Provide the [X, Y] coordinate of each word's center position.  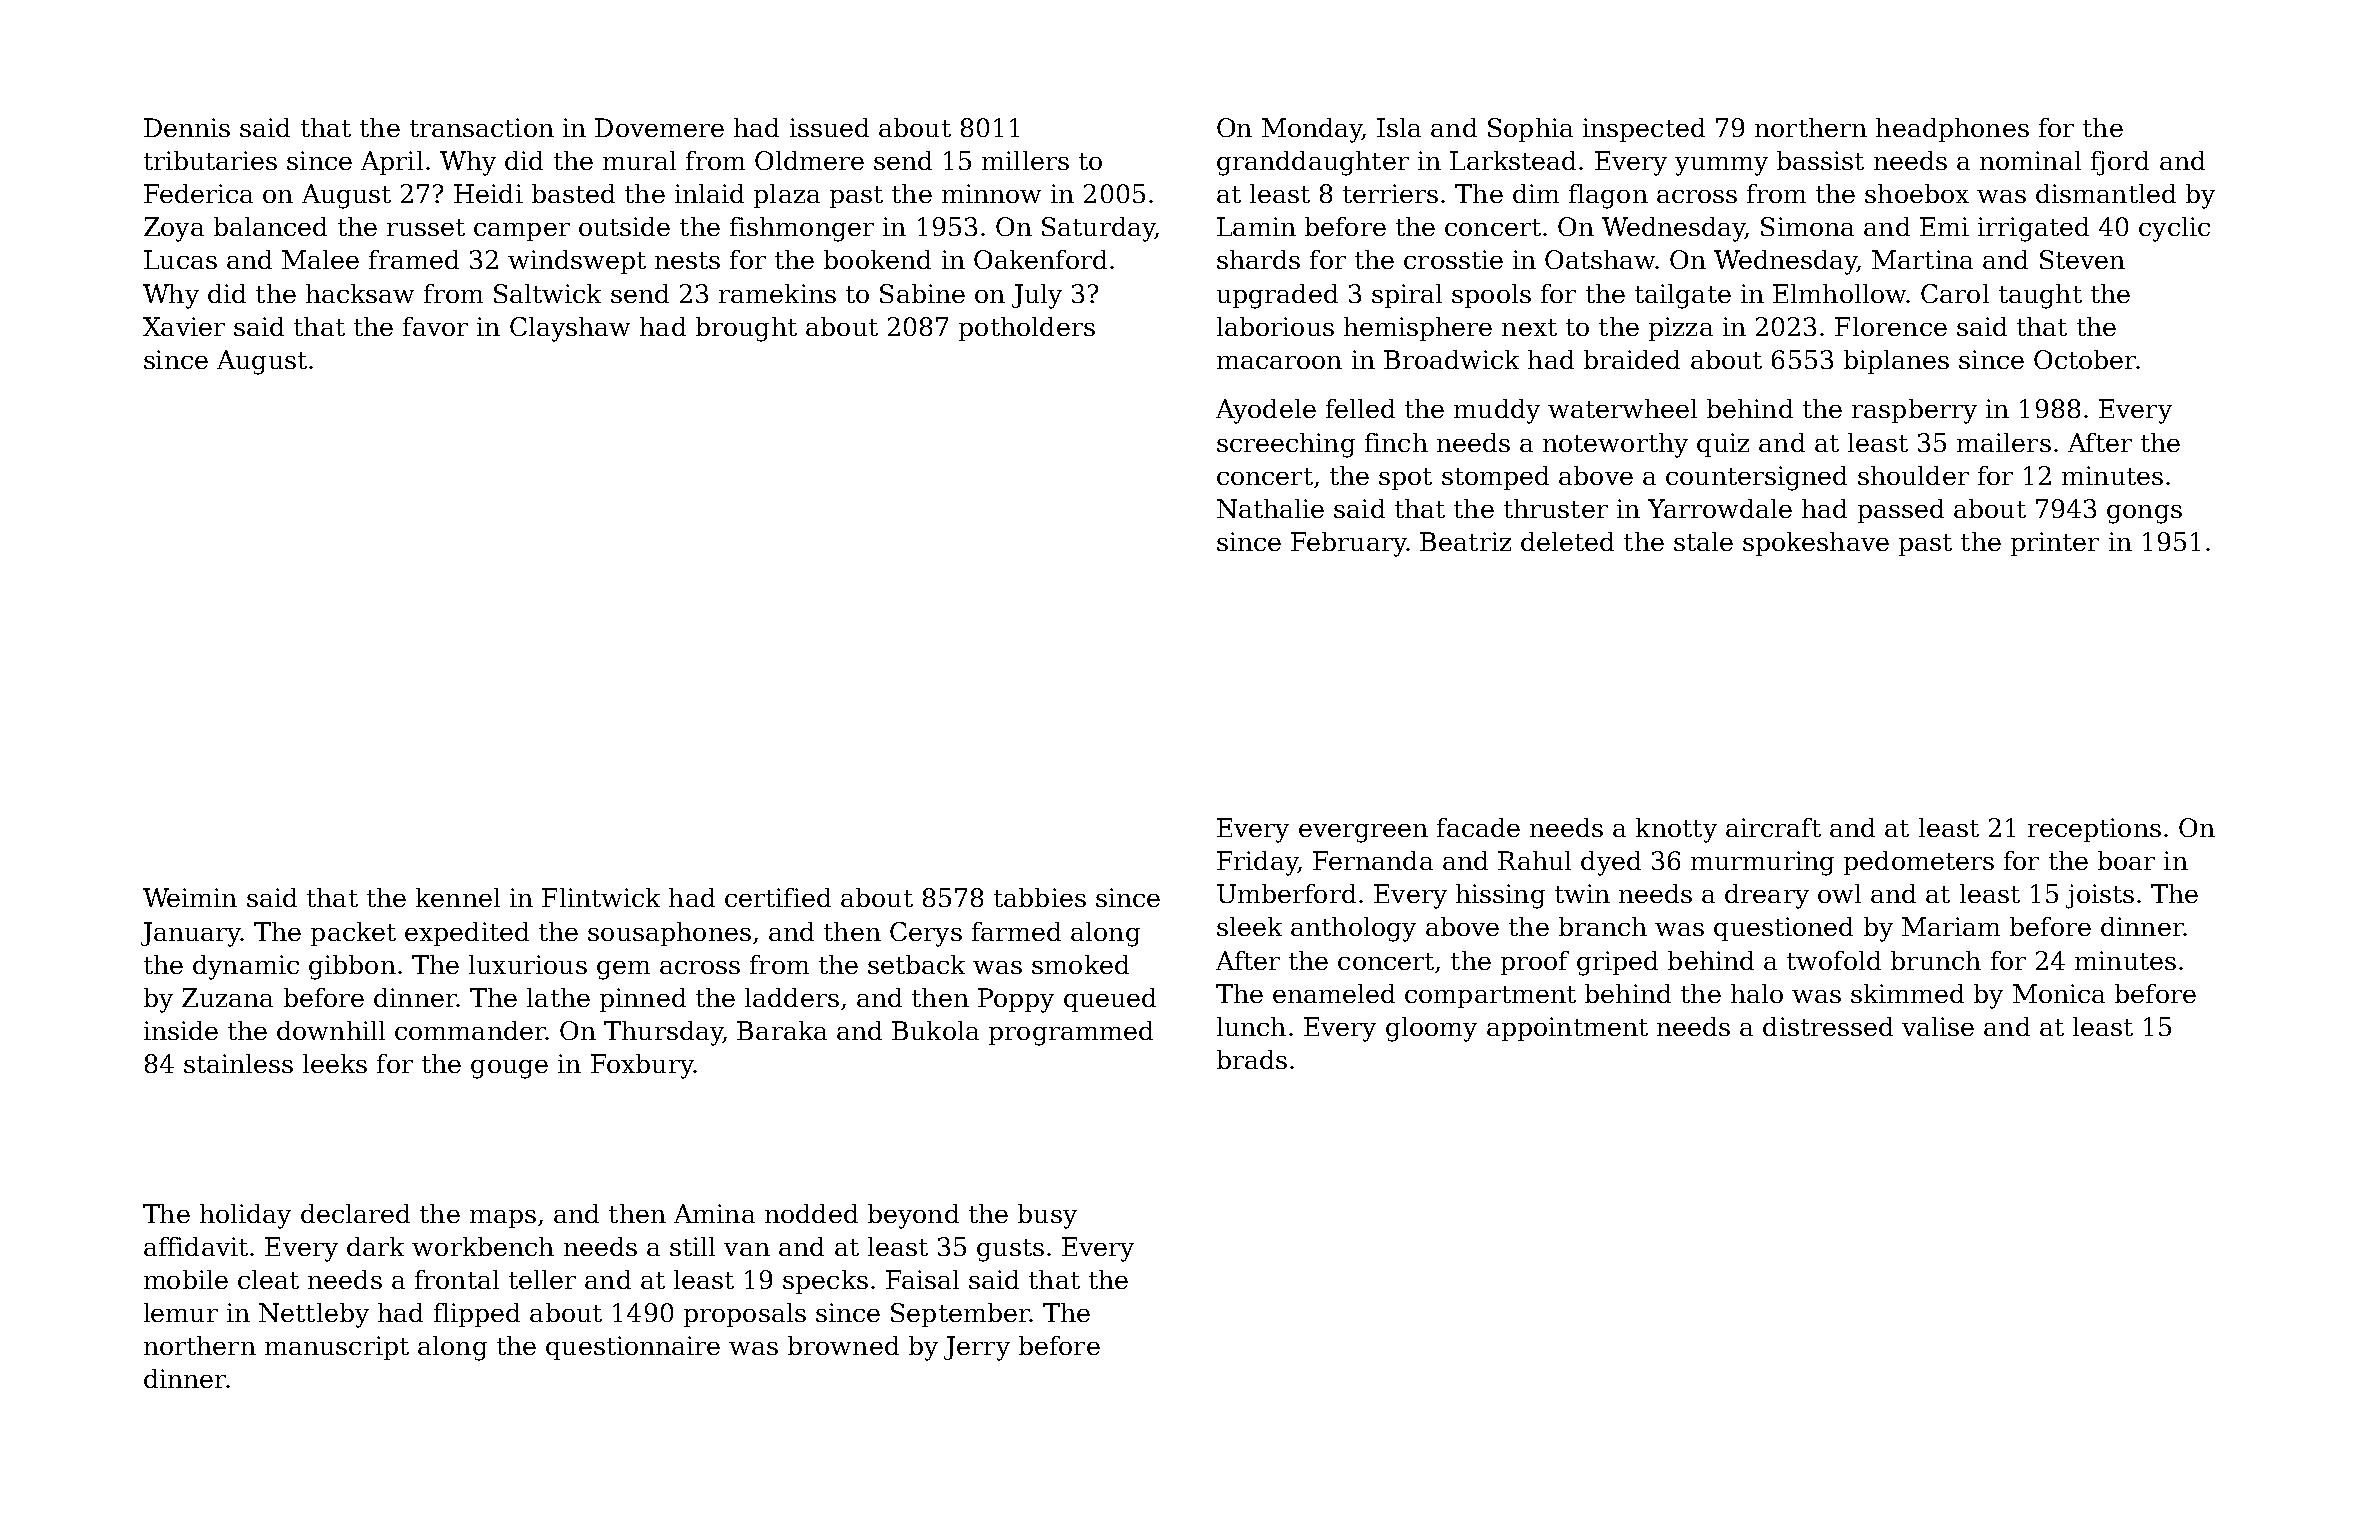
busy [1047, 1216]
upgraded [1277, 296]
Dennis [187, 127]
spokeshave [1816, 544]
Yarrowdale [1720, 508]
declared [355, 1213]
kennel [458, 897]
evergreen [1363, 833]
